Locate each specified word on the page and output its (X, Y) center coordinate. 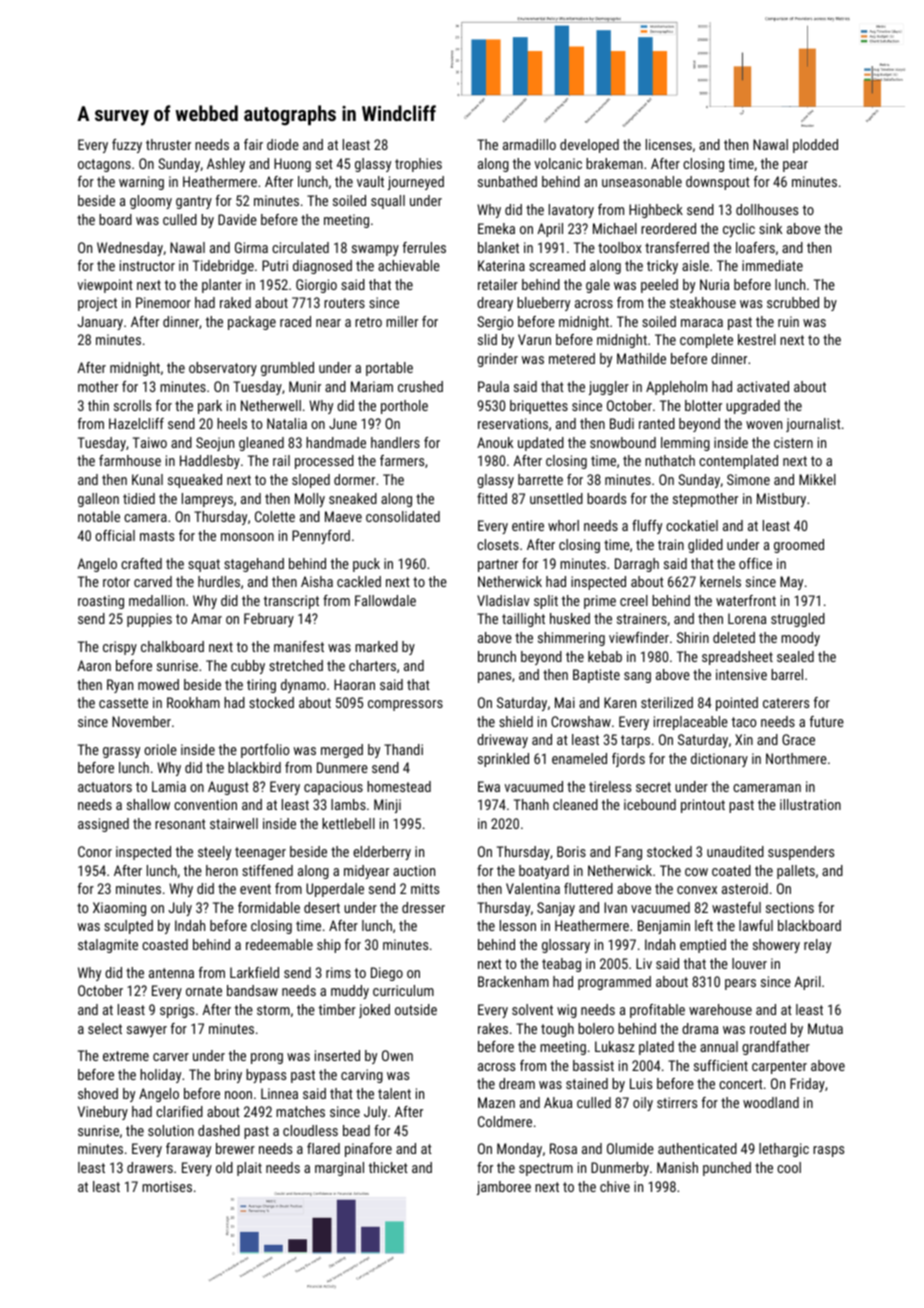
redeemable (279, 944)
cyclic (739, 230)
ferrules (424, 247)
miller (402, 321)
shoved (98, 1093)
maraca (702, 323)
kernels (720, 581)
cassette (123, 703)
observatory (223, 369)
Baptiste (596, 676)
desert (322, 907)
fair (253, 144)
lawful (756, 925)
